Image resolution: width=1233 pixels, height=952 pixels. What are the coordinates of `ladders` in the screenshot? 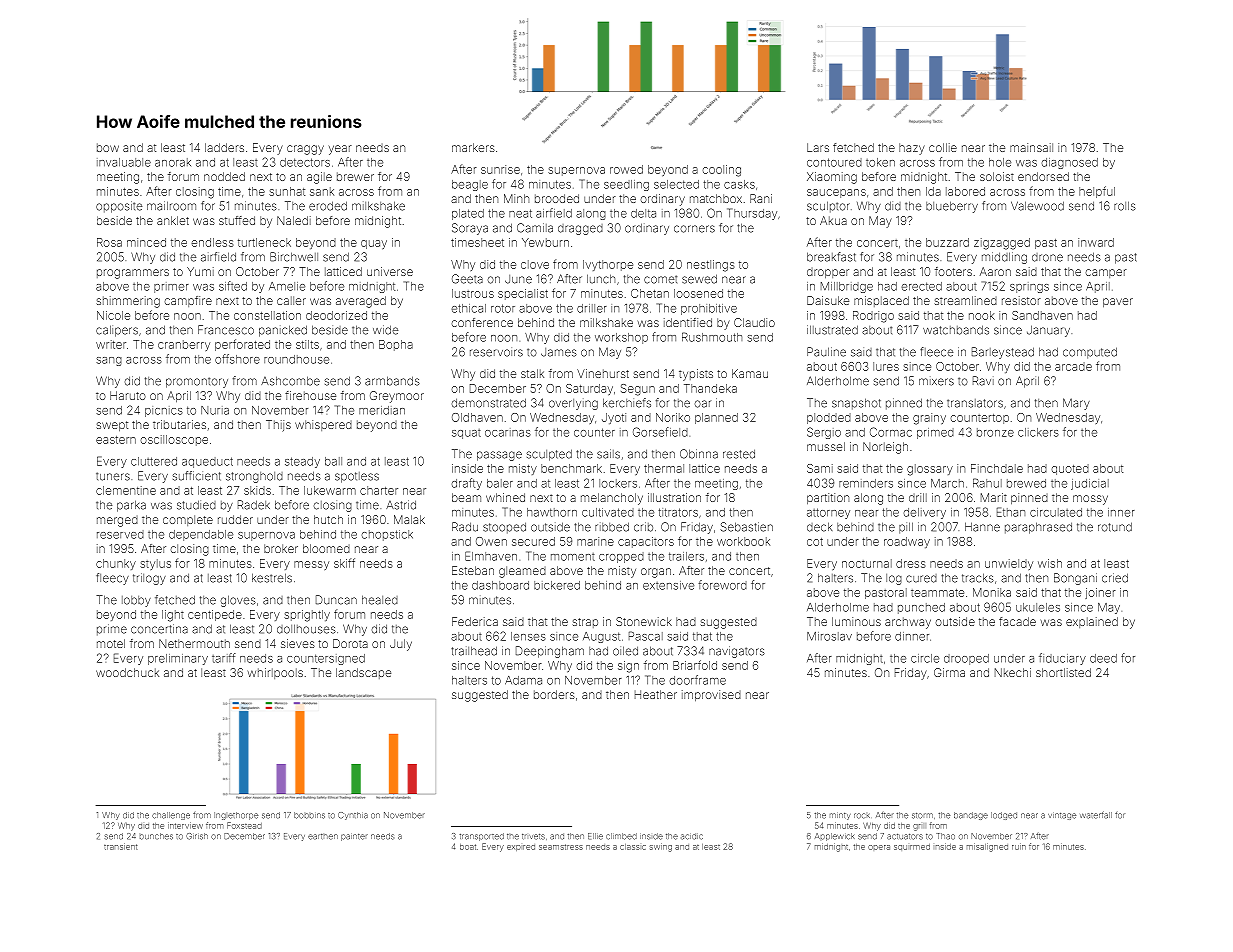 It's located at (224, 147).
